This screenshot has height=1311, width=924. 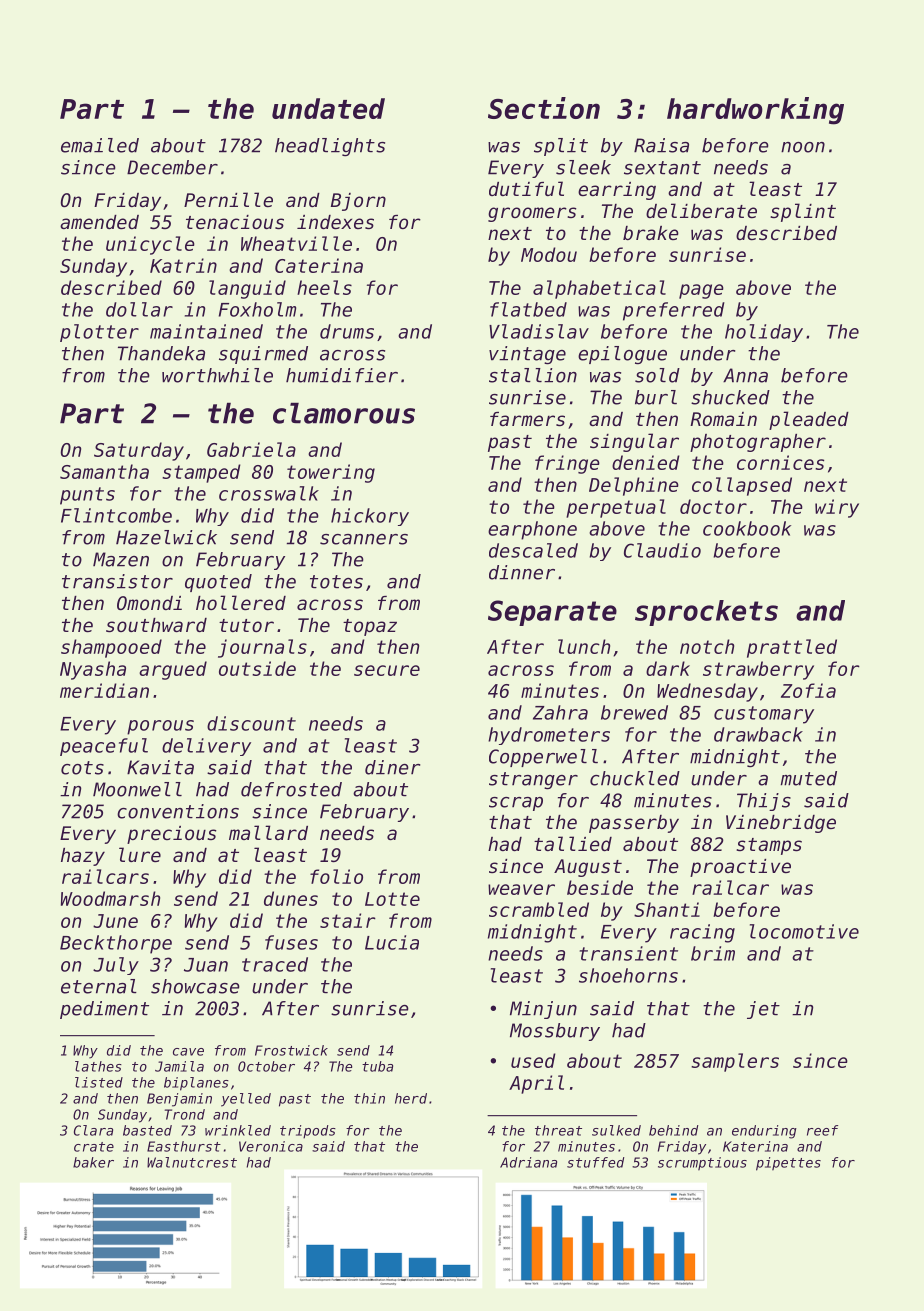 I want to click on hardworking, so click(x=755, y=111).
